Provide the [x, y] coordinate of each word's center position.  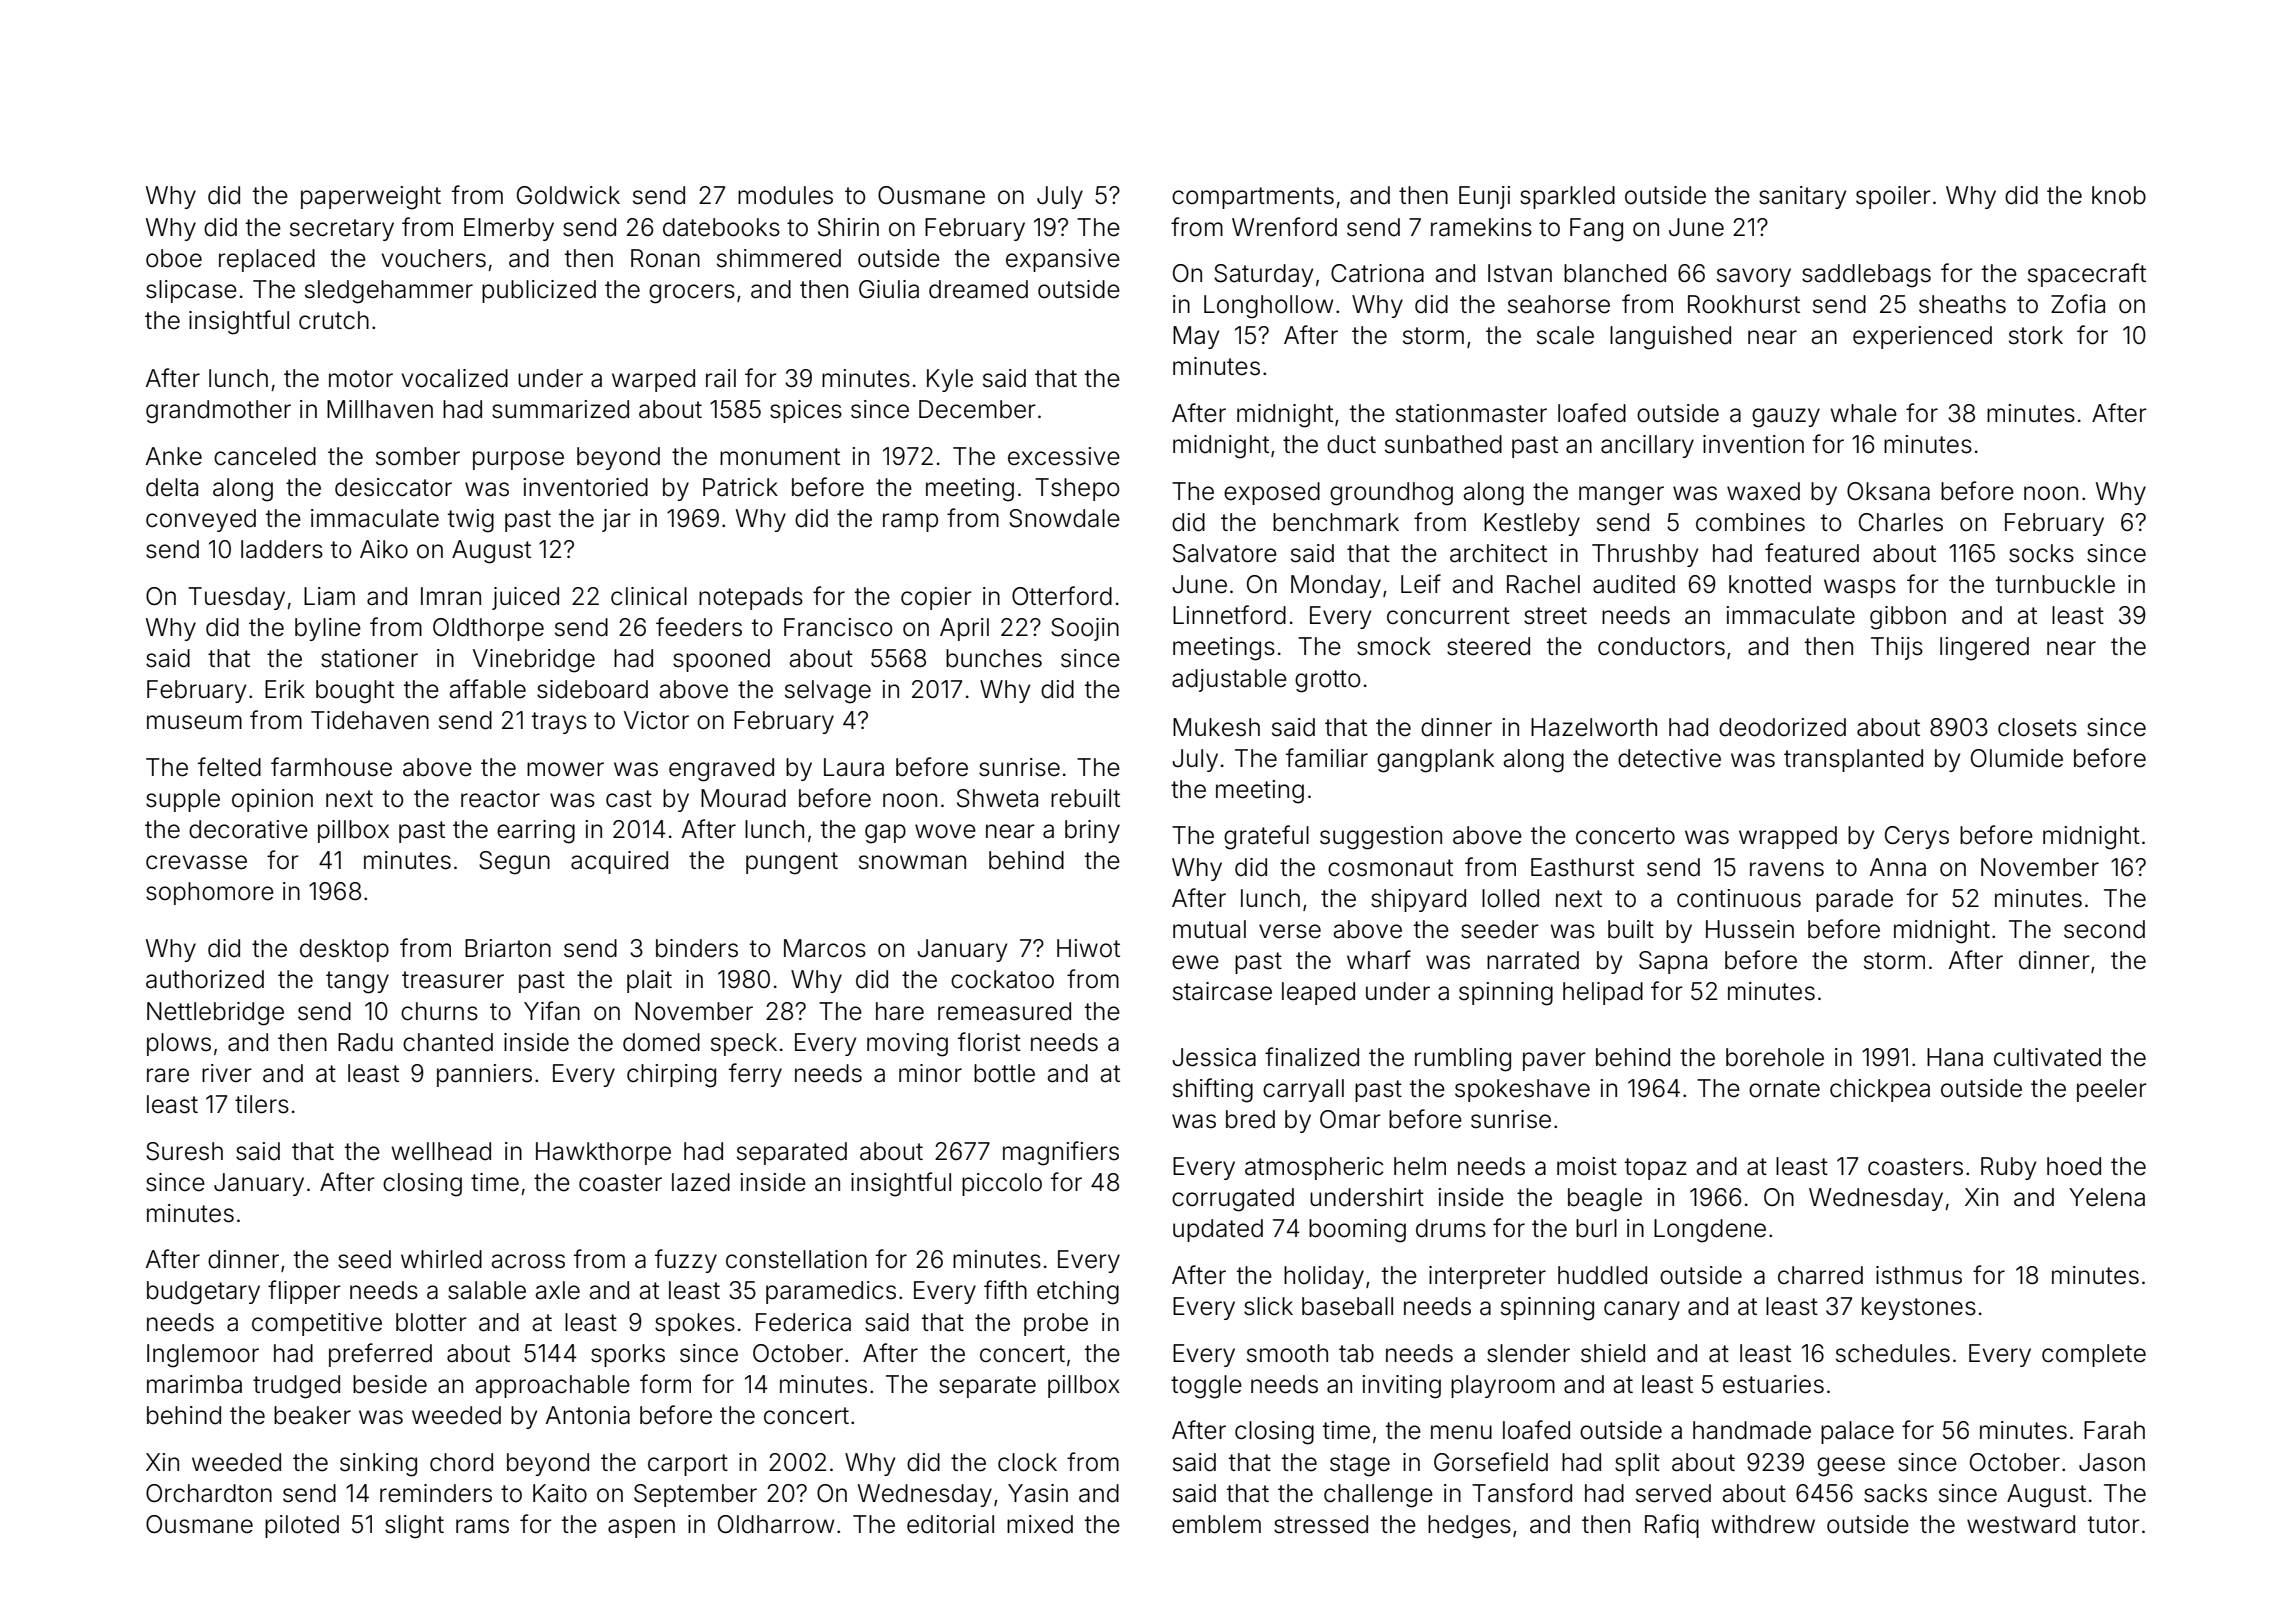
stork [2036, 335]
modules [785, 195]
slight [414, 1527]
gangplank [1435, 761]
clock [1027, 1462]
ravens [1787, 869]
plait [649, 981]
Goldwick [568, 195]
